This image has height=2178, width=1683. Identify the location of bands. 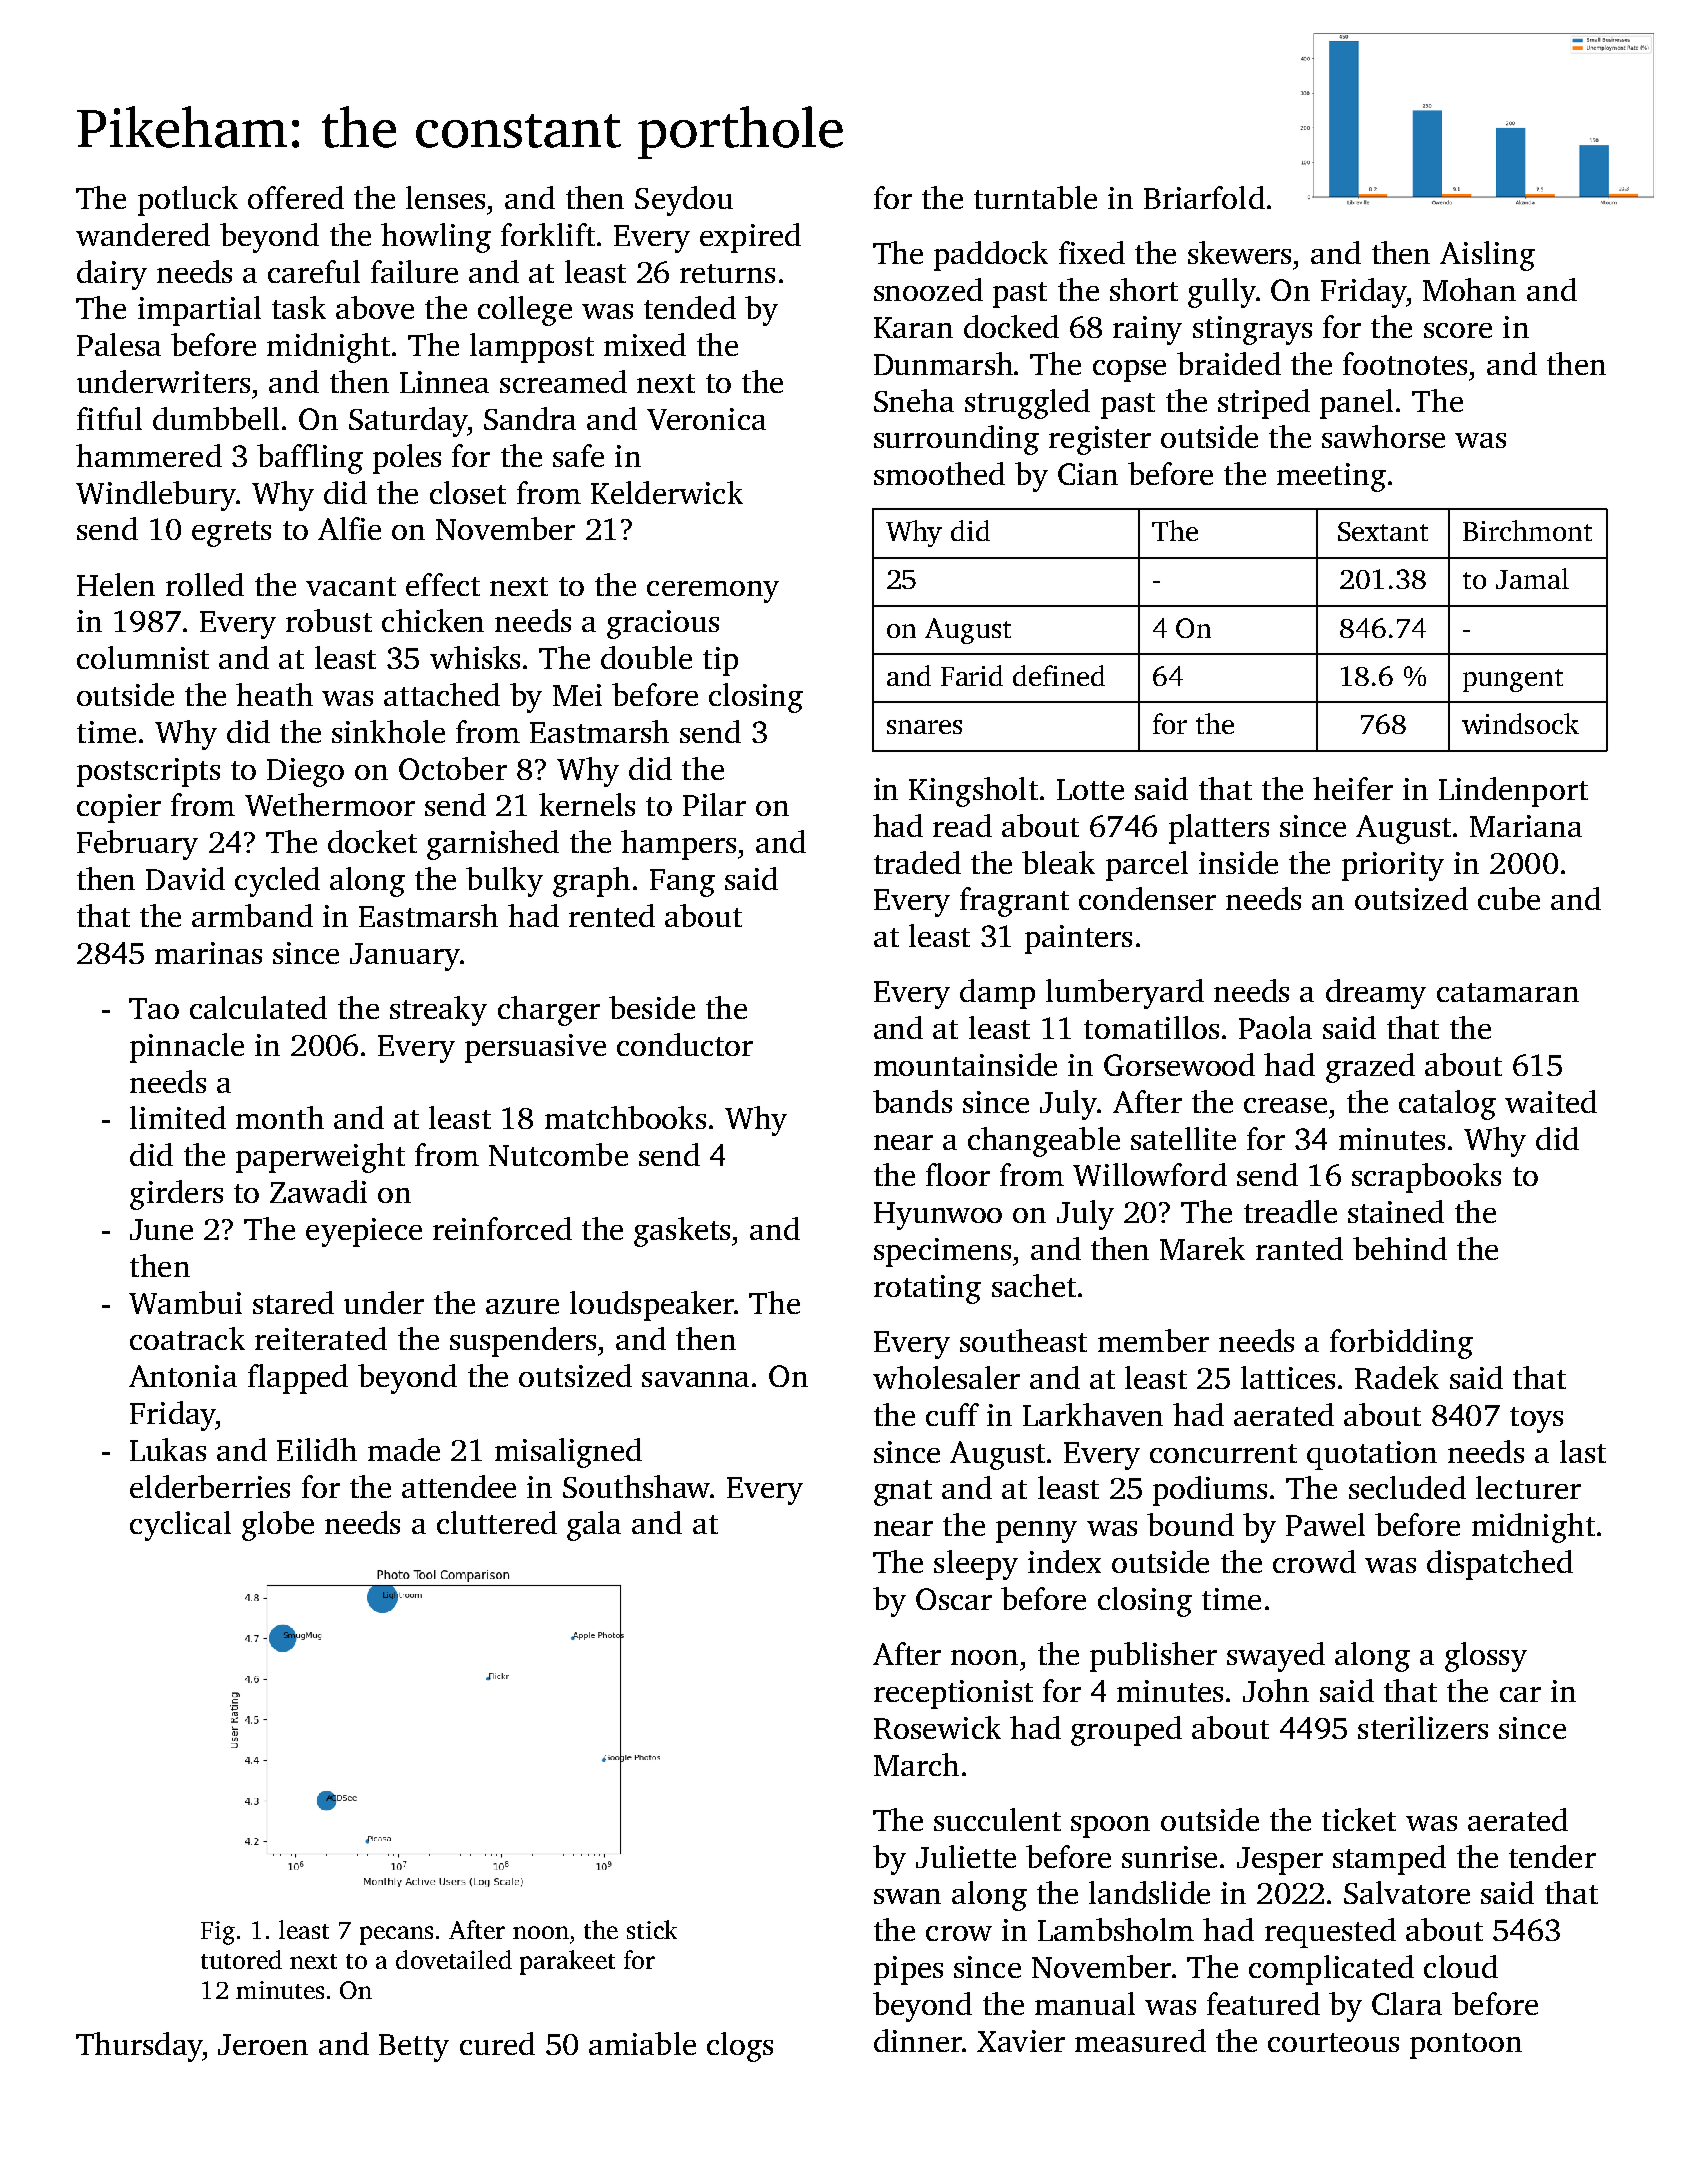
(912, 1101).
